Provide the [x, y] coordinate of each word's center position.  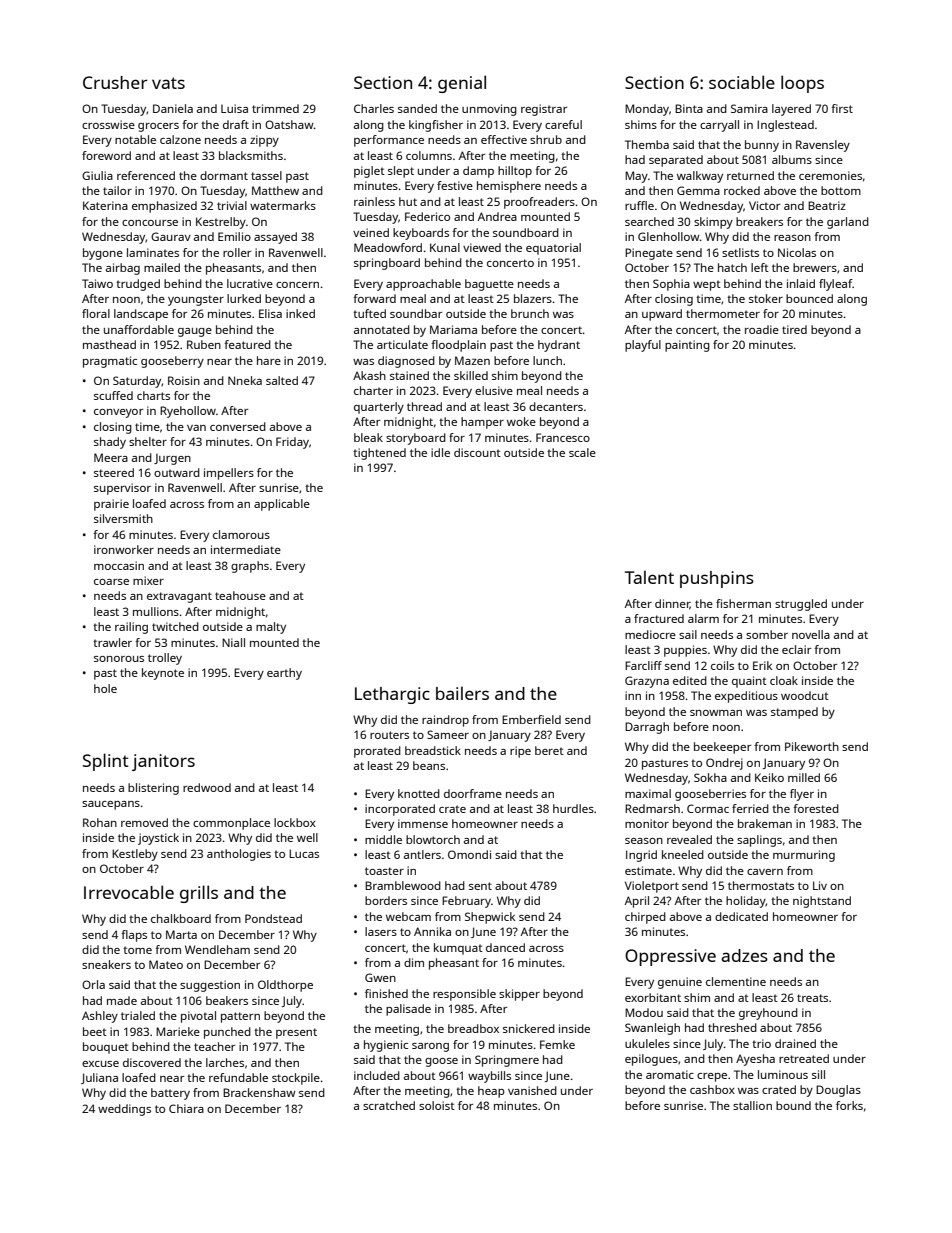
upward [662, 315]
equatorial [553, 249]
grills [199, 894]
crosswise [108, 124]
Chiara [186, 1108]
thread [424, 406]
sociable [742, 82]
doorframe [473, 793]
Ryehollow [188, 412]
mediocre [650, 634]
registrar [544, 110]
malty [271, 628]
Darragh [647, 728]
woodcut [805, 695]
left [760, 267]
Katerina [105, 205]
